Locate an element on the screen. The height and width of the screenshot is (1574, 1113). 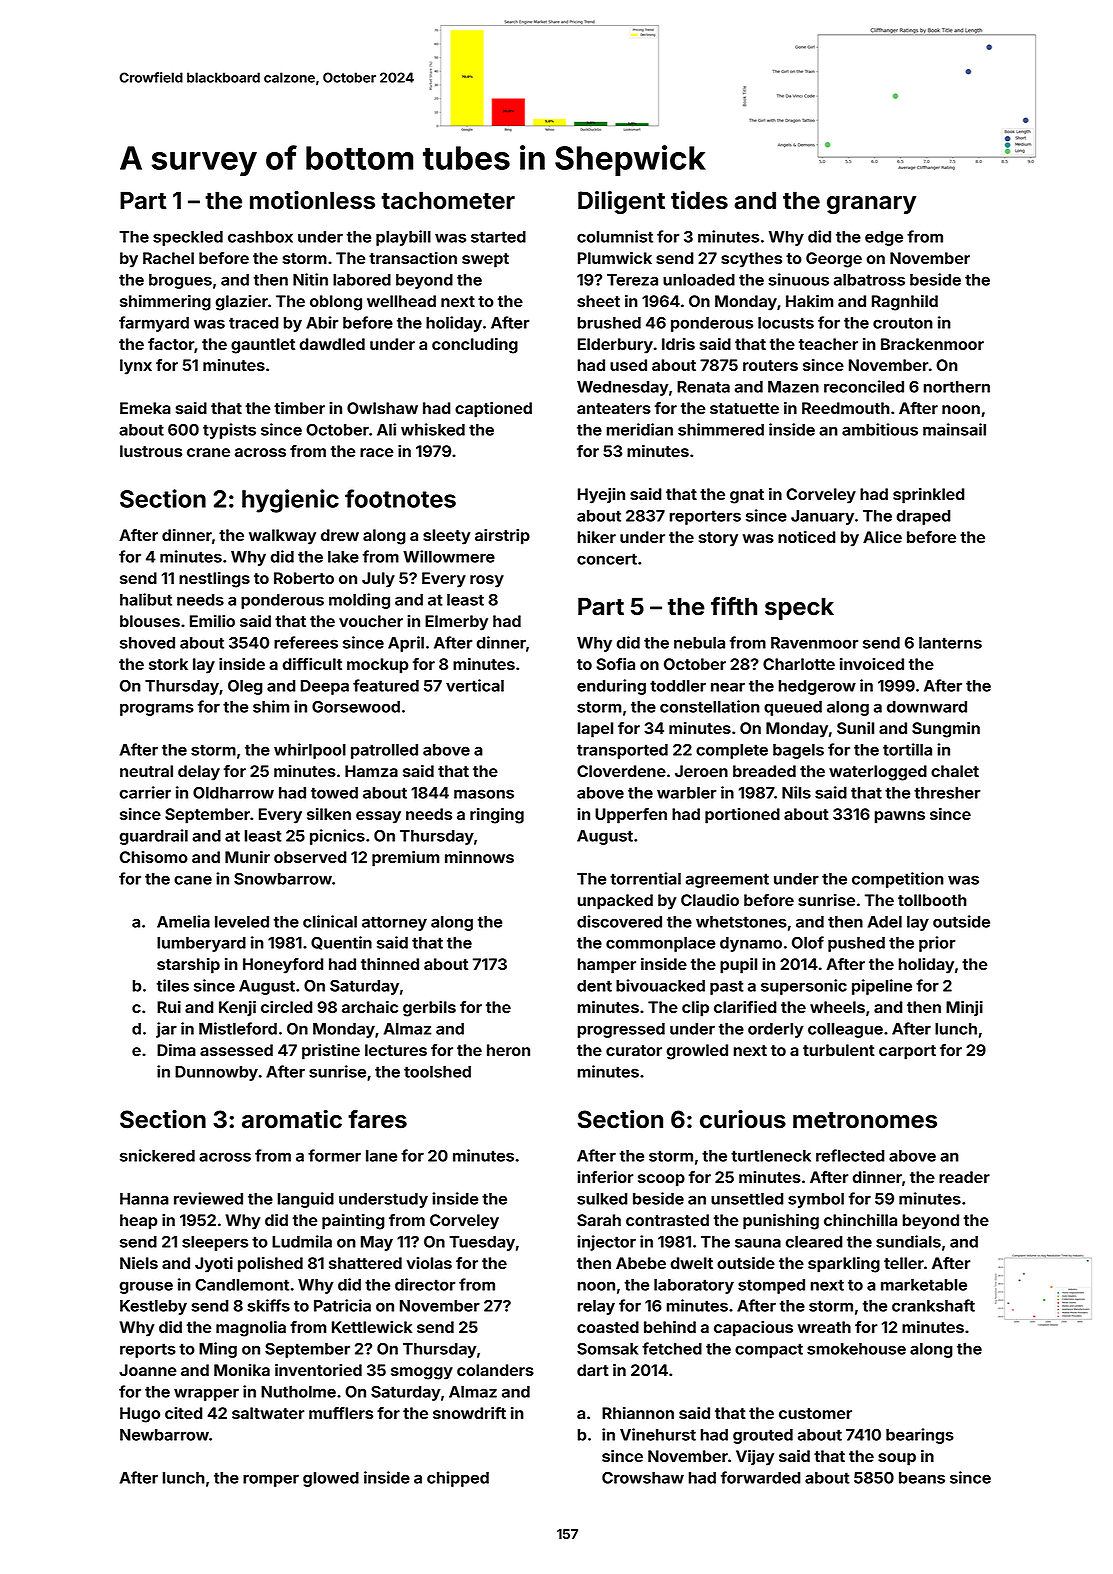
lane is located at coordinates (381, 1156).
